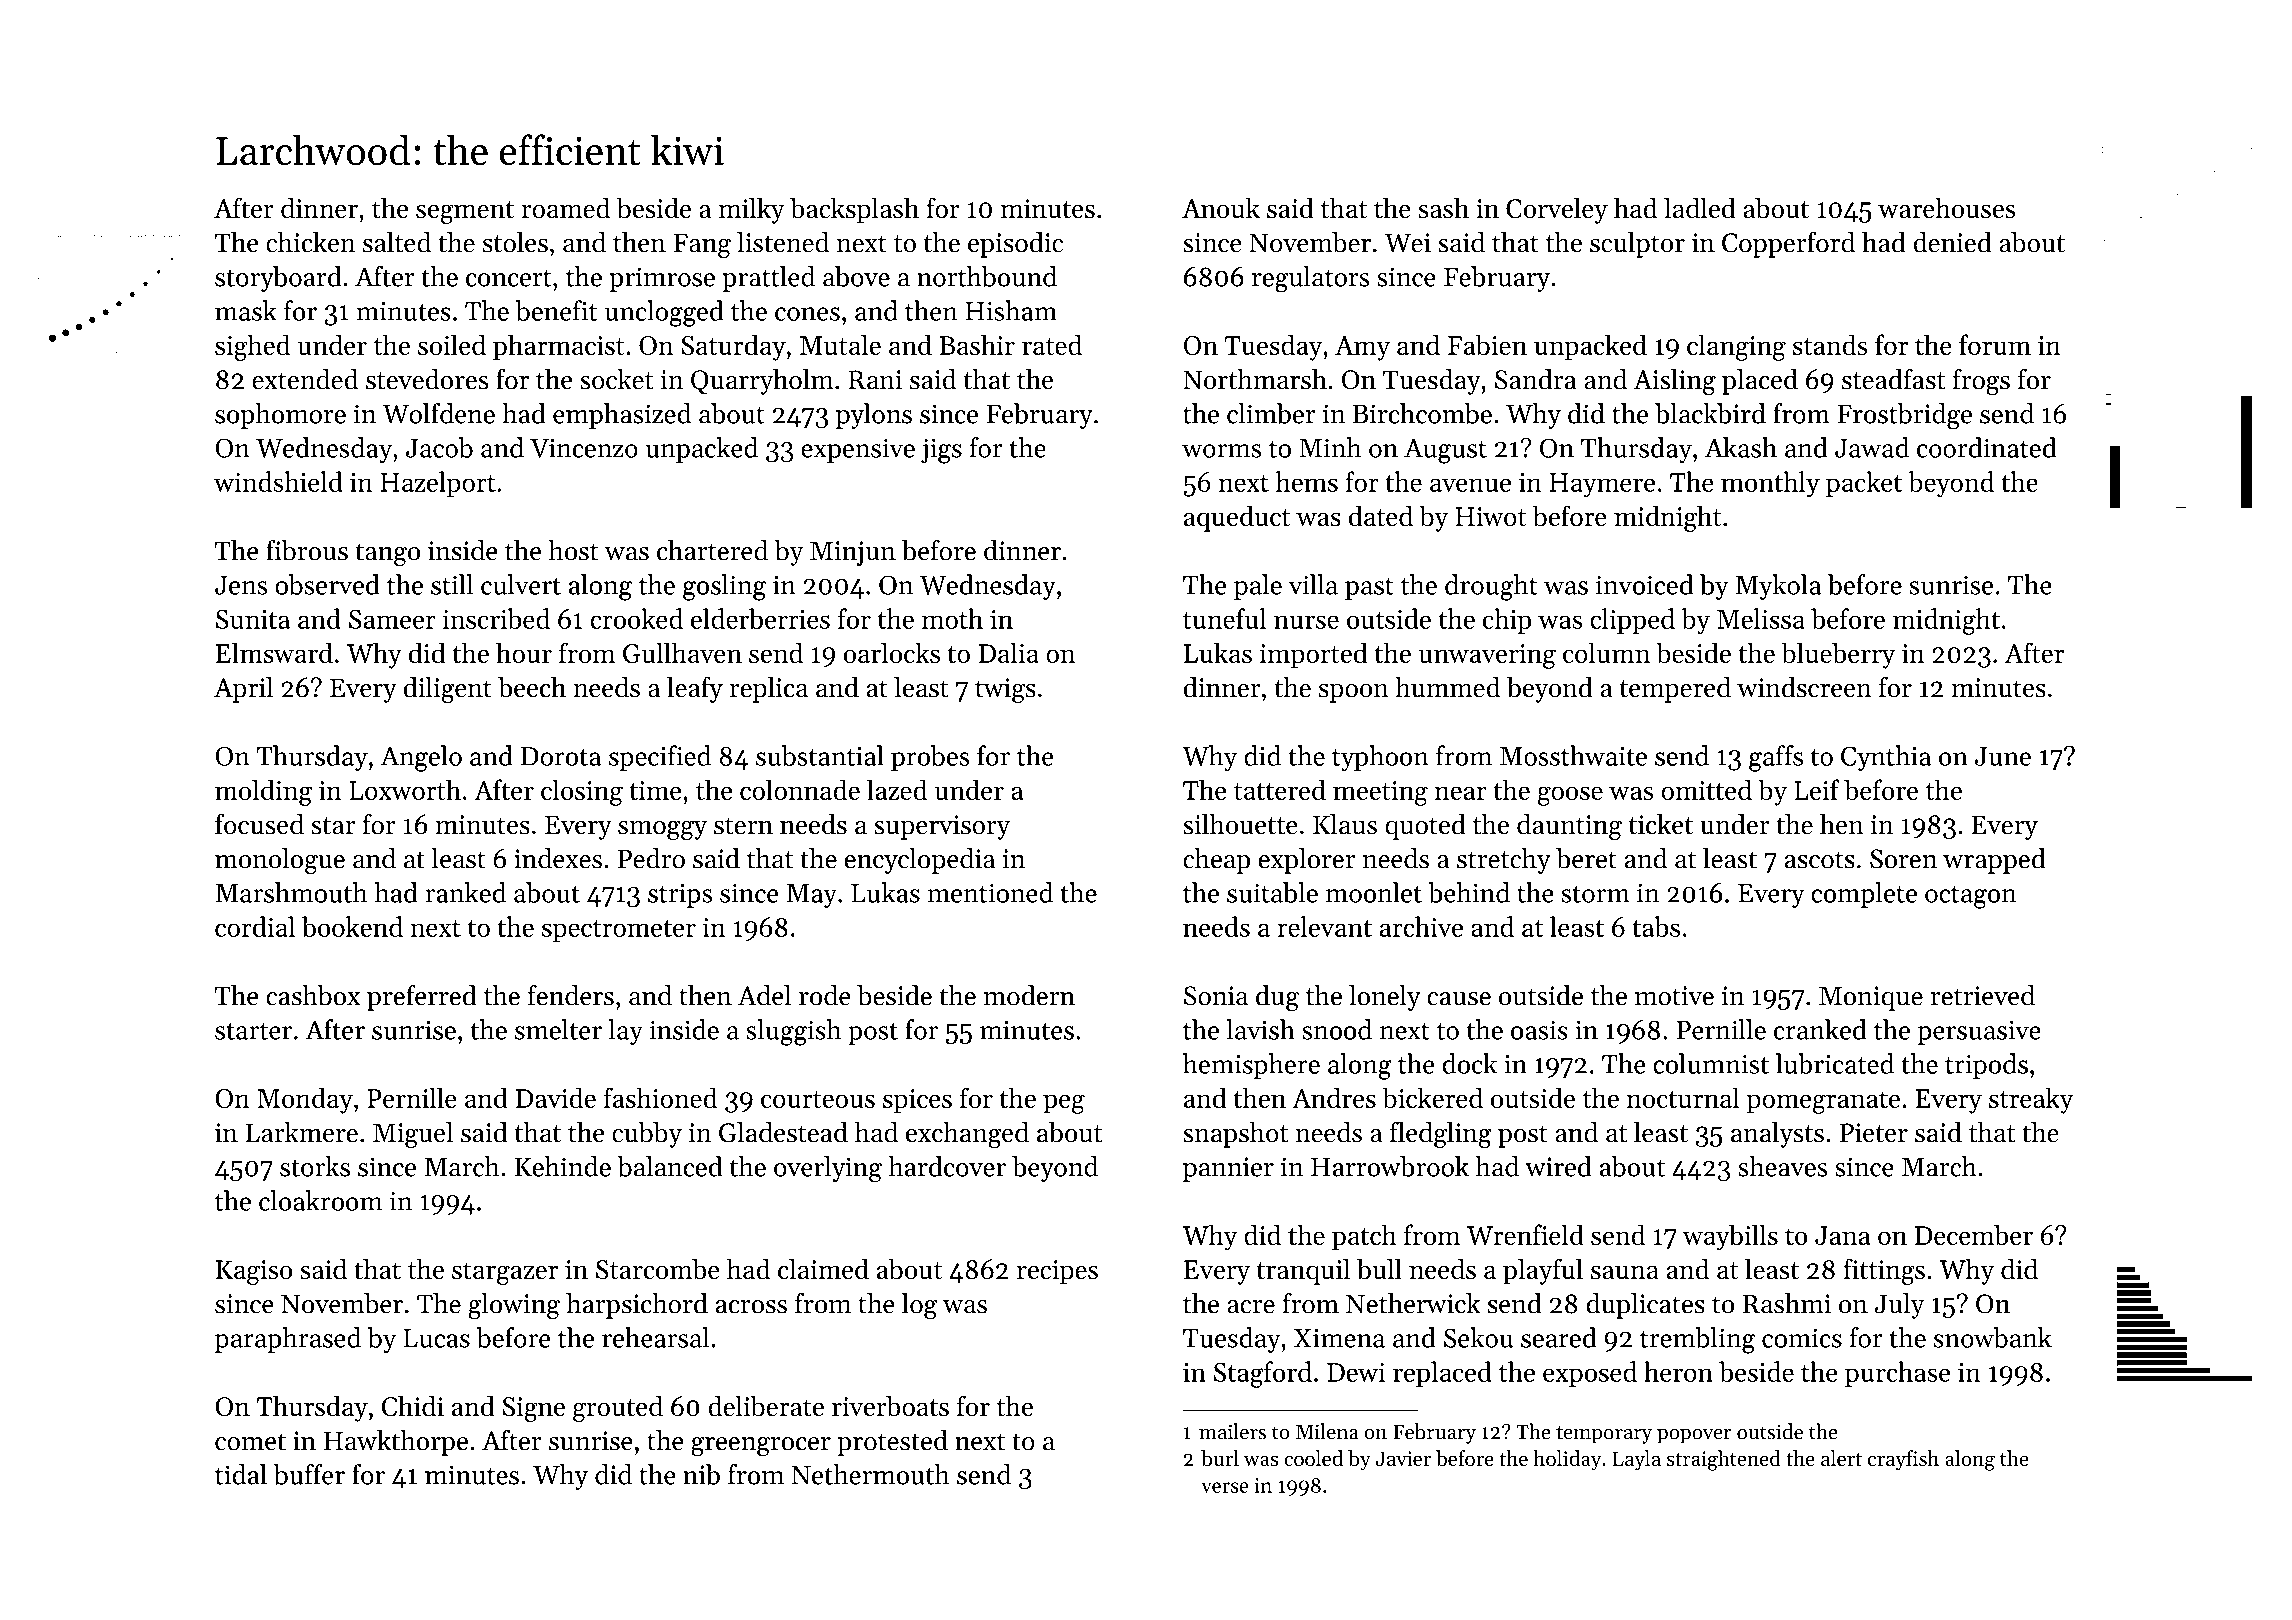 Image resolution: width=2292 pixels, height=1620 pixels. I want to click on explorer, so click(1307, 861).
